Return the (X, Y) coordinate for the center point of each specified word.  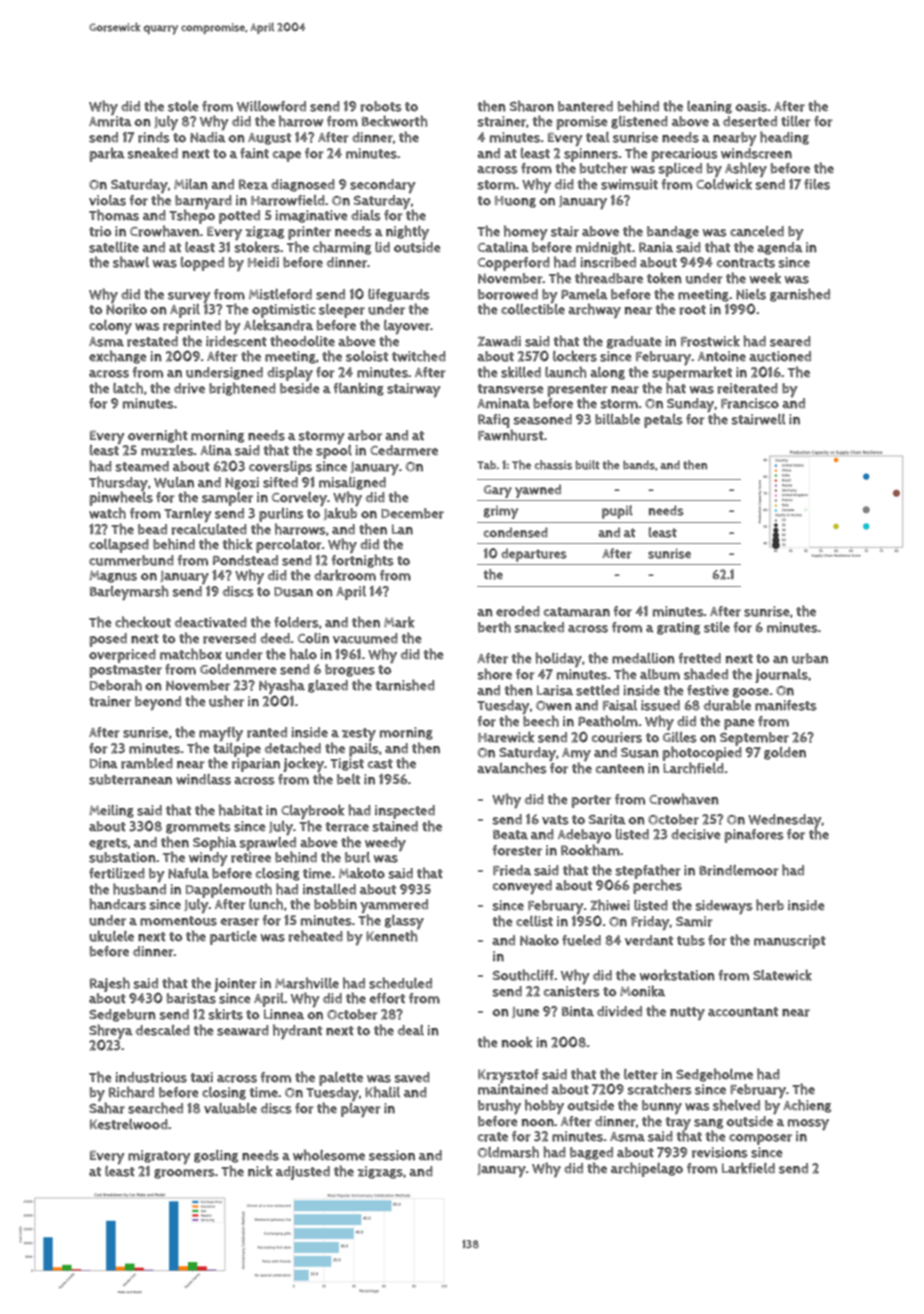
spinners (591, 155)
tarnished (405, 685)
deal (411, 1030)
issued (660, 705)
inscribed (608, 262)
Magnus (113, 576)
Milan (191, 184)
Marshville (307, 983)
